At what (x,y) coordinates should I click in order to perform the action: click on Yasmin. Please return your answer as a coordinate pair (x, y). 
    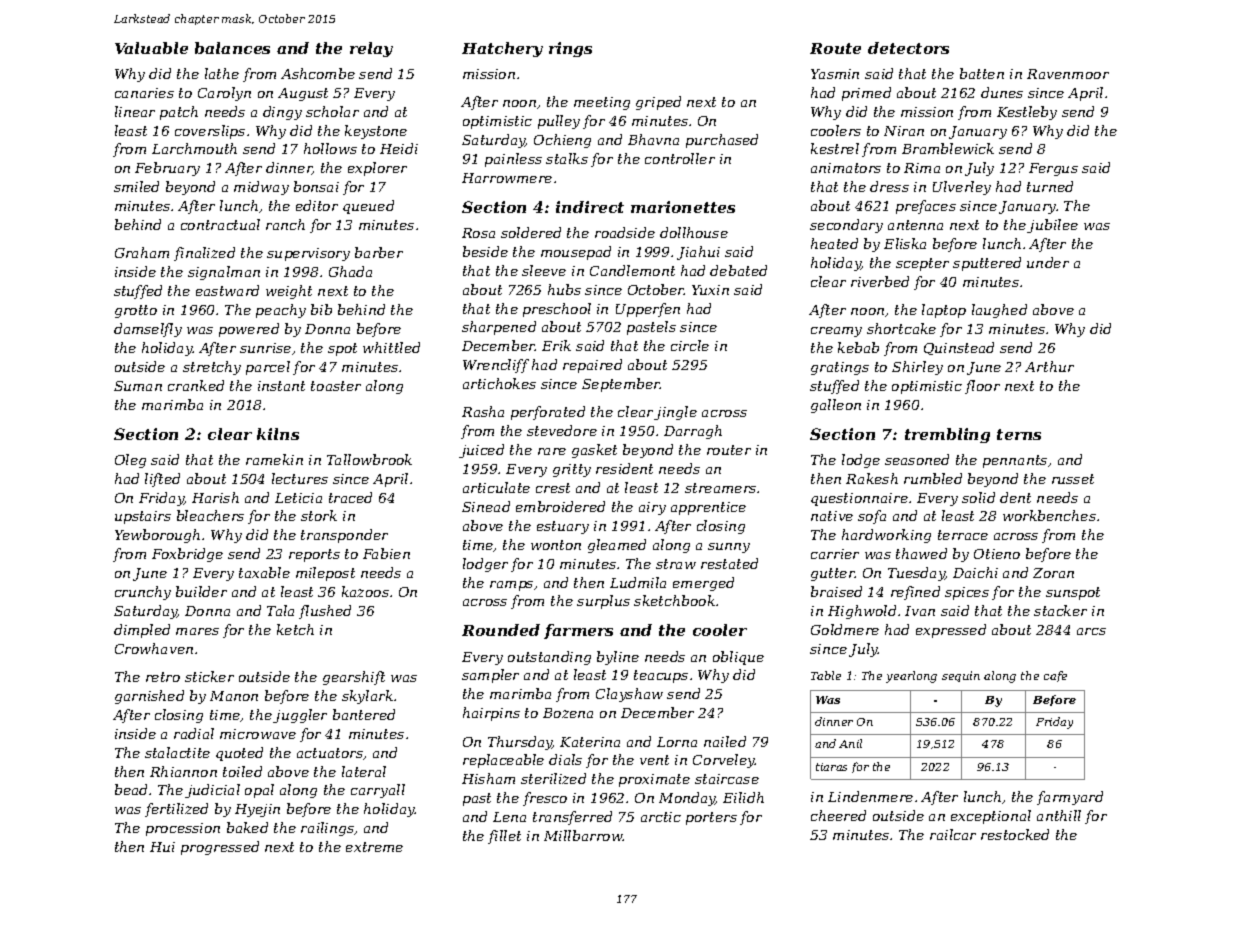
    Looking at the image, I should click on (835, 74).
